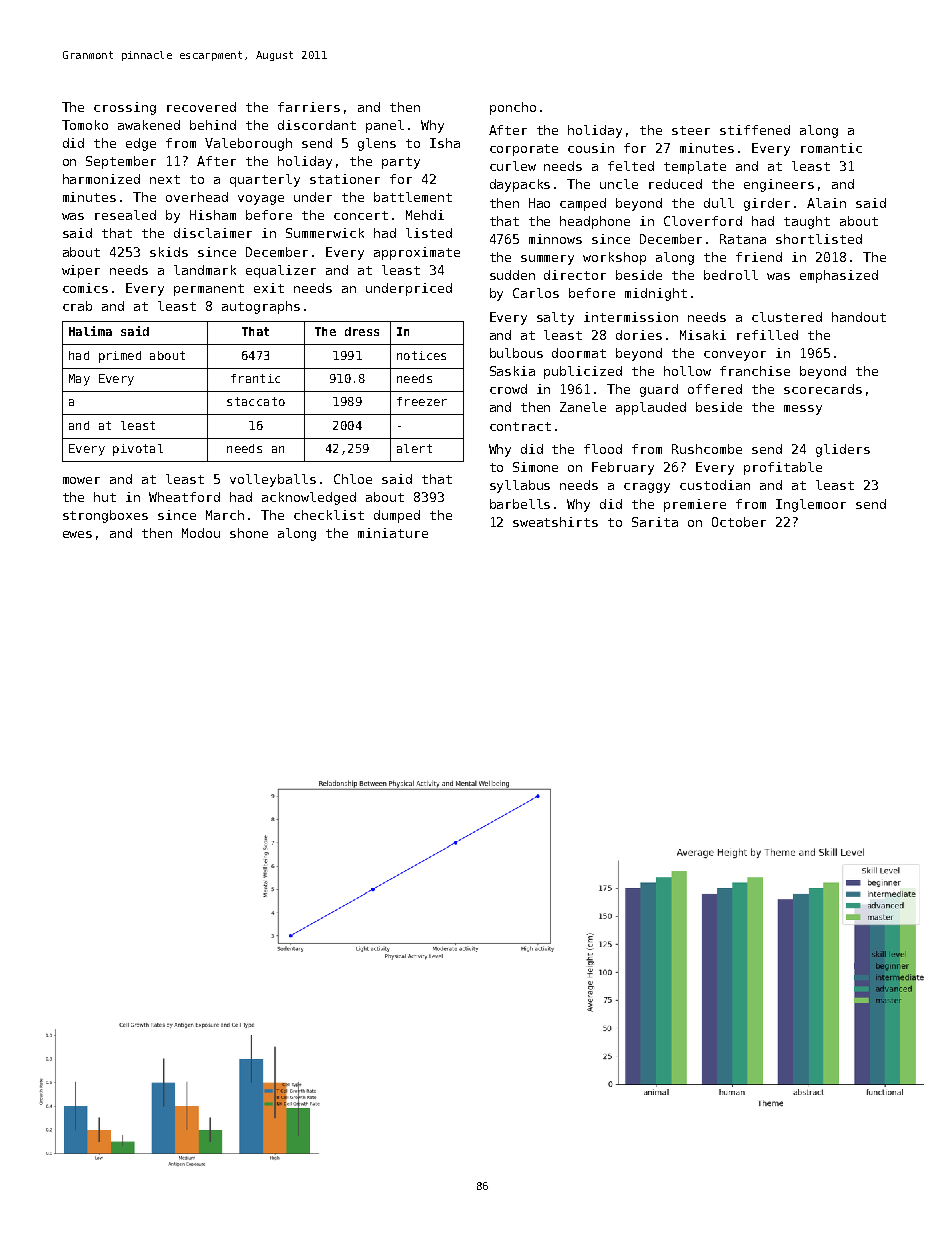 The height and width of the screenshot is (1233, 952). Describe the element at coordinates (755, 130) in the screenshot. I see `stiffened` at that location.
